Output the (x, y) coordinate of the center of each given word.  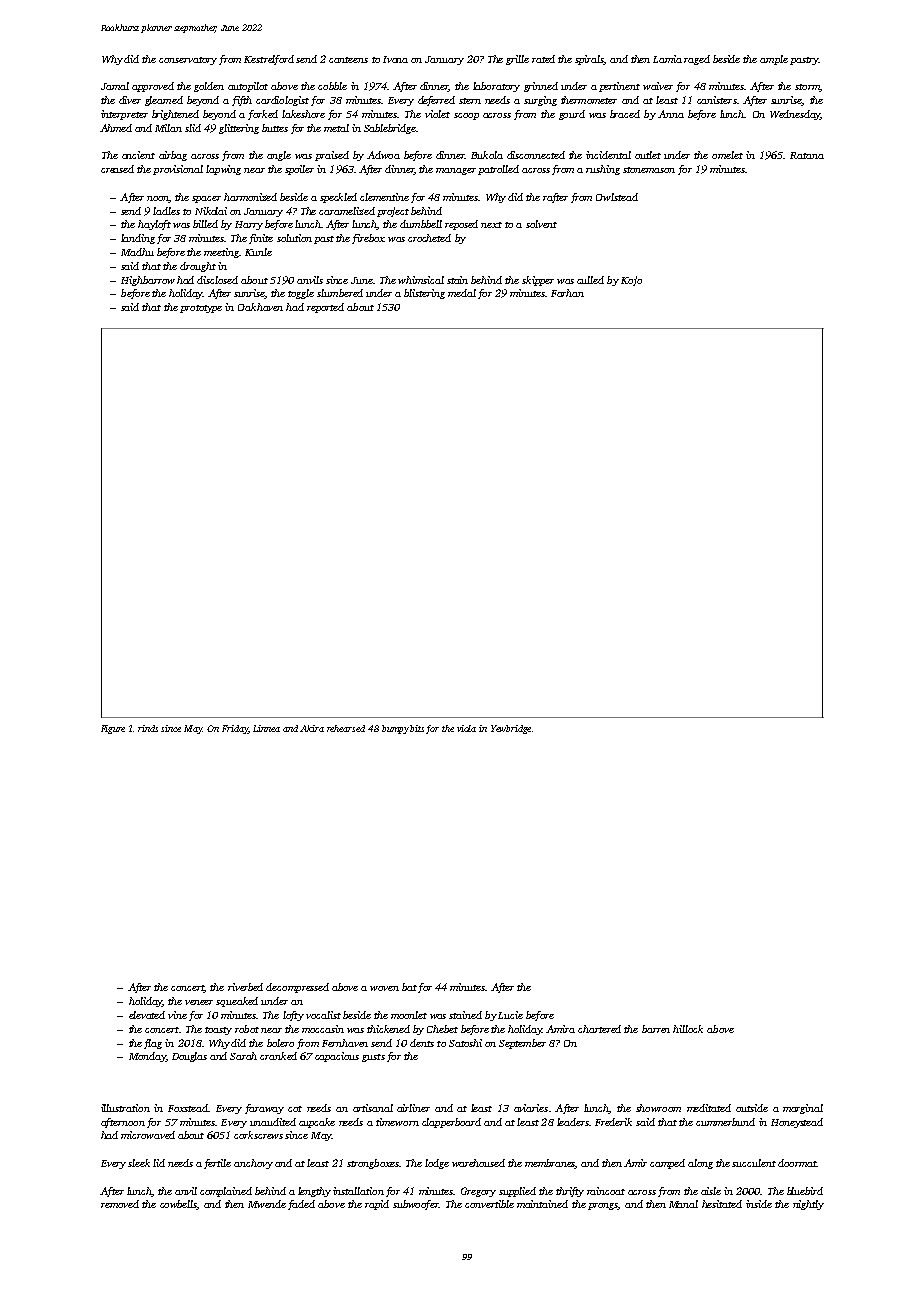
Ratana (807, 155)
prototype (201, 309)
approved (153, 87)
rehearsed (346, 728)
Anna (671, 114)
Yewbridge (511, 729)
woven (384, 988)
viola (466, 728)
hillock (688, 1029)
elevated (147, 1015)
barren (656, 1029)
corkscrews (258, 1135)
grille (517, 60)
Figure (113, 729)
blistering (424, 294)
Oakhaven (260, 307)
